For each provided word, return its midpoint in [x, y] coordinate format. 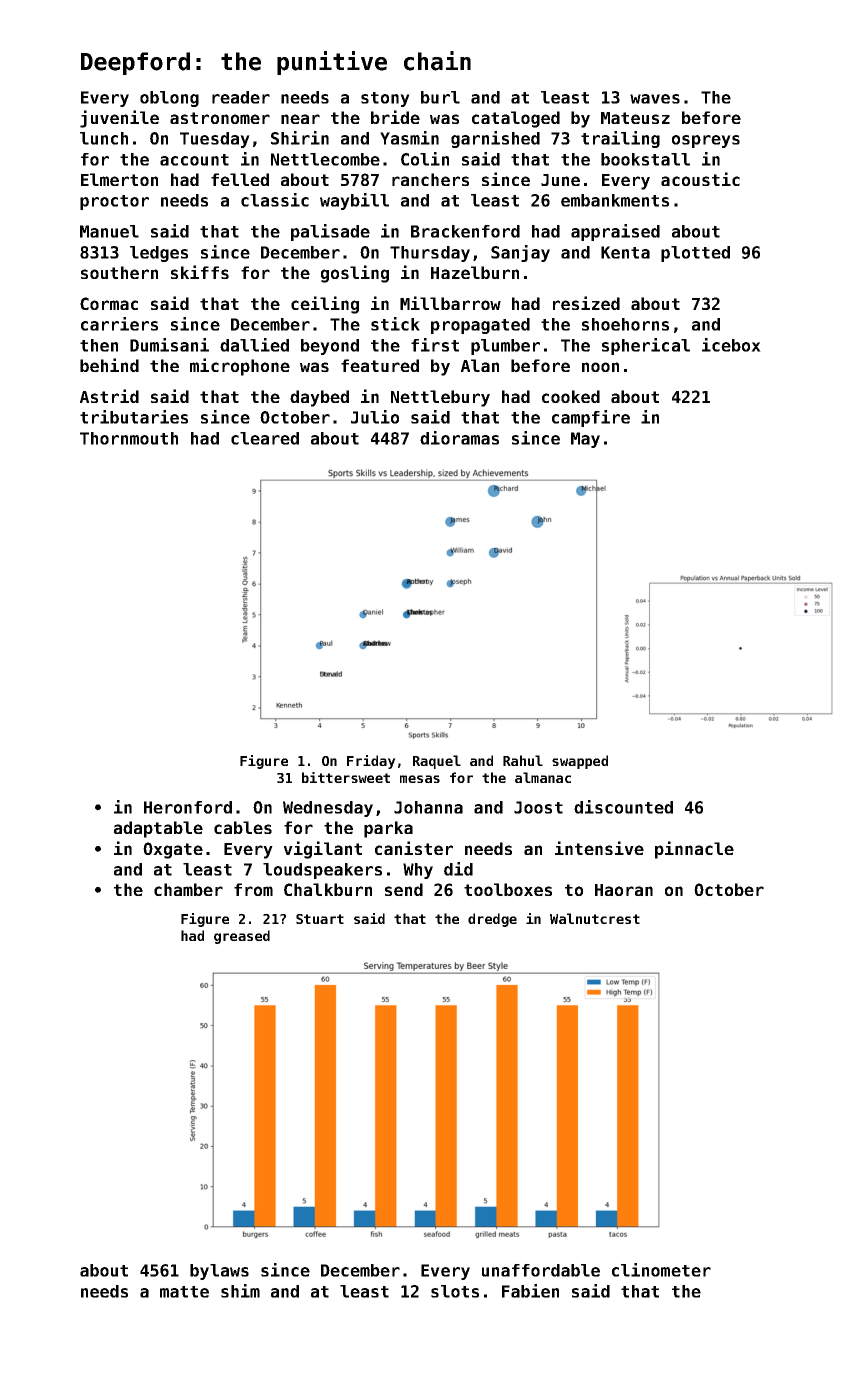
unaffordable [541, 1270]
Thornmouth [129, 438]
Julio [375, 417]
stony [385, 99]
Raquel [437, 762]
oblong [169, 99]
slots [455, 1291]
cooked [571, 396]
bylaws [219, 1272]
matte [184, 1292]
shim [240, 1291]
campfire [591, 418]
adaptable [158, 829]
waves [655, 99]
